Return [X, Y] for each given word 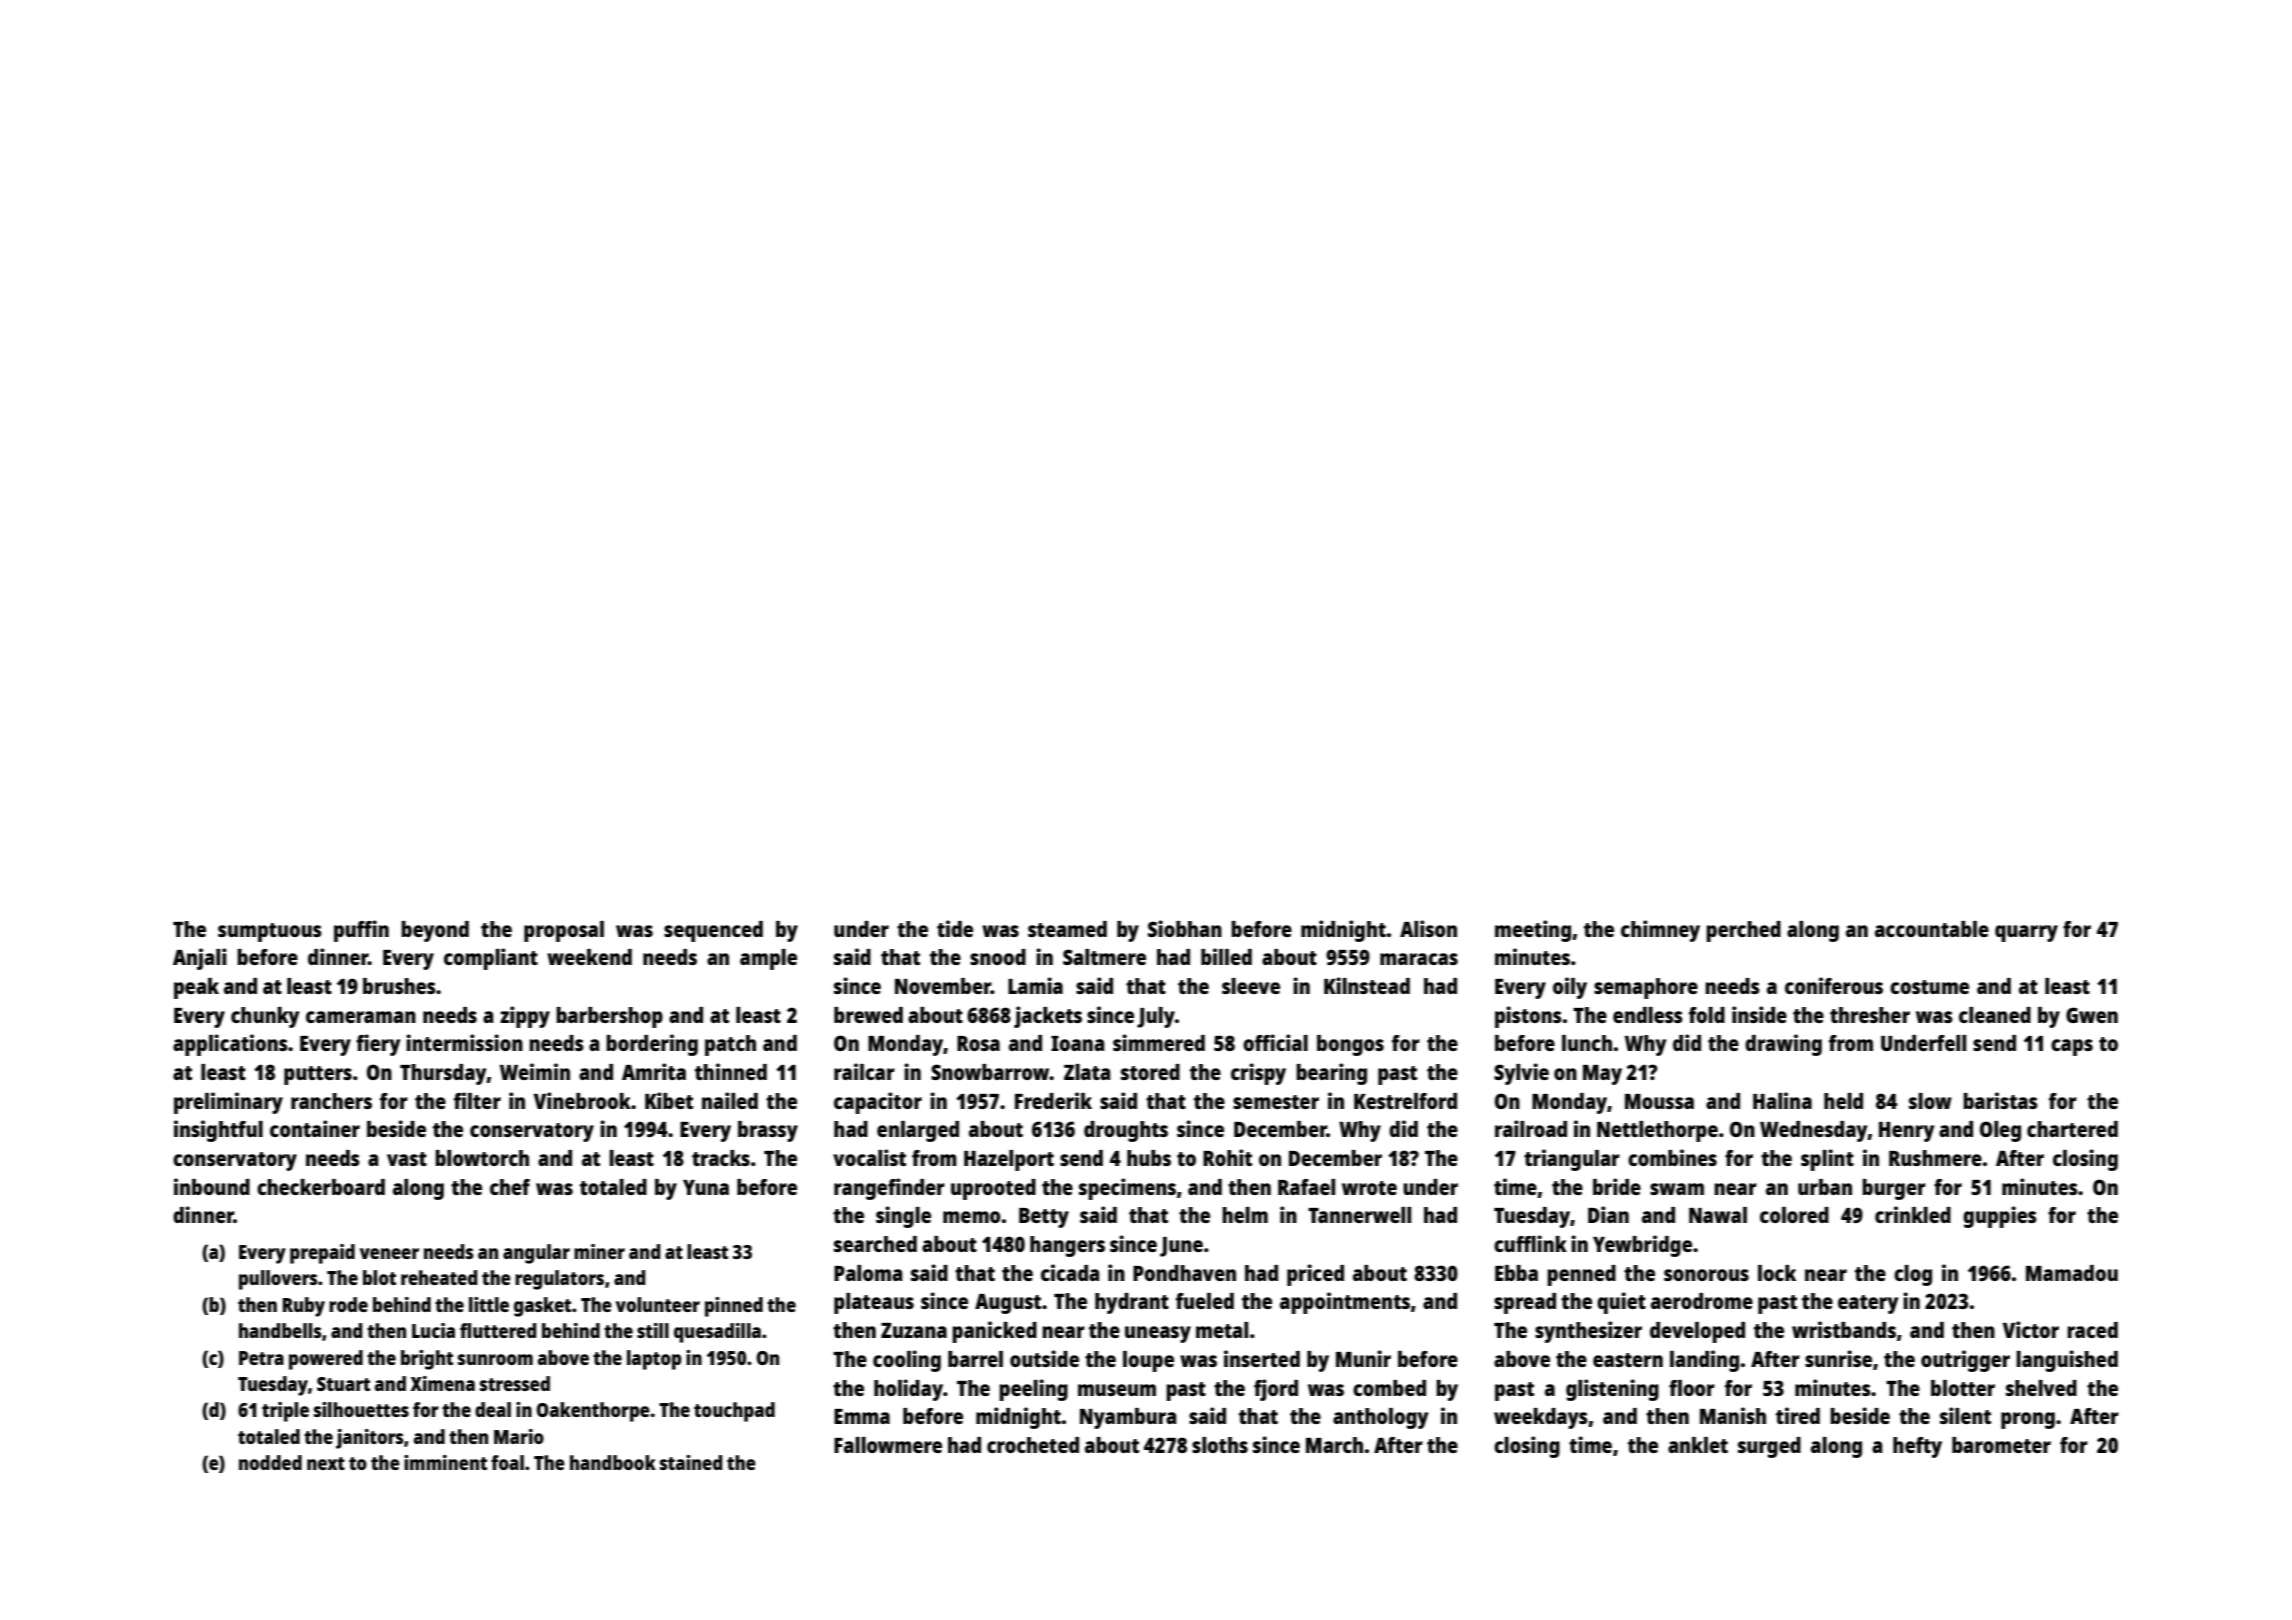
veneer [389, 1253]
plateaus [874, 1303]
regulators [559, 1280]
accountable [1932, 929]
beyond [435, 931]
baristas [2000, 1100]
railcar [864, 1071]
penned [1581, 1275]
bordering [652, 1045]
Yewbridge [1642, 1246]
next [326, 1463]
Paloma [868, 1273]
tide [955, 928]
